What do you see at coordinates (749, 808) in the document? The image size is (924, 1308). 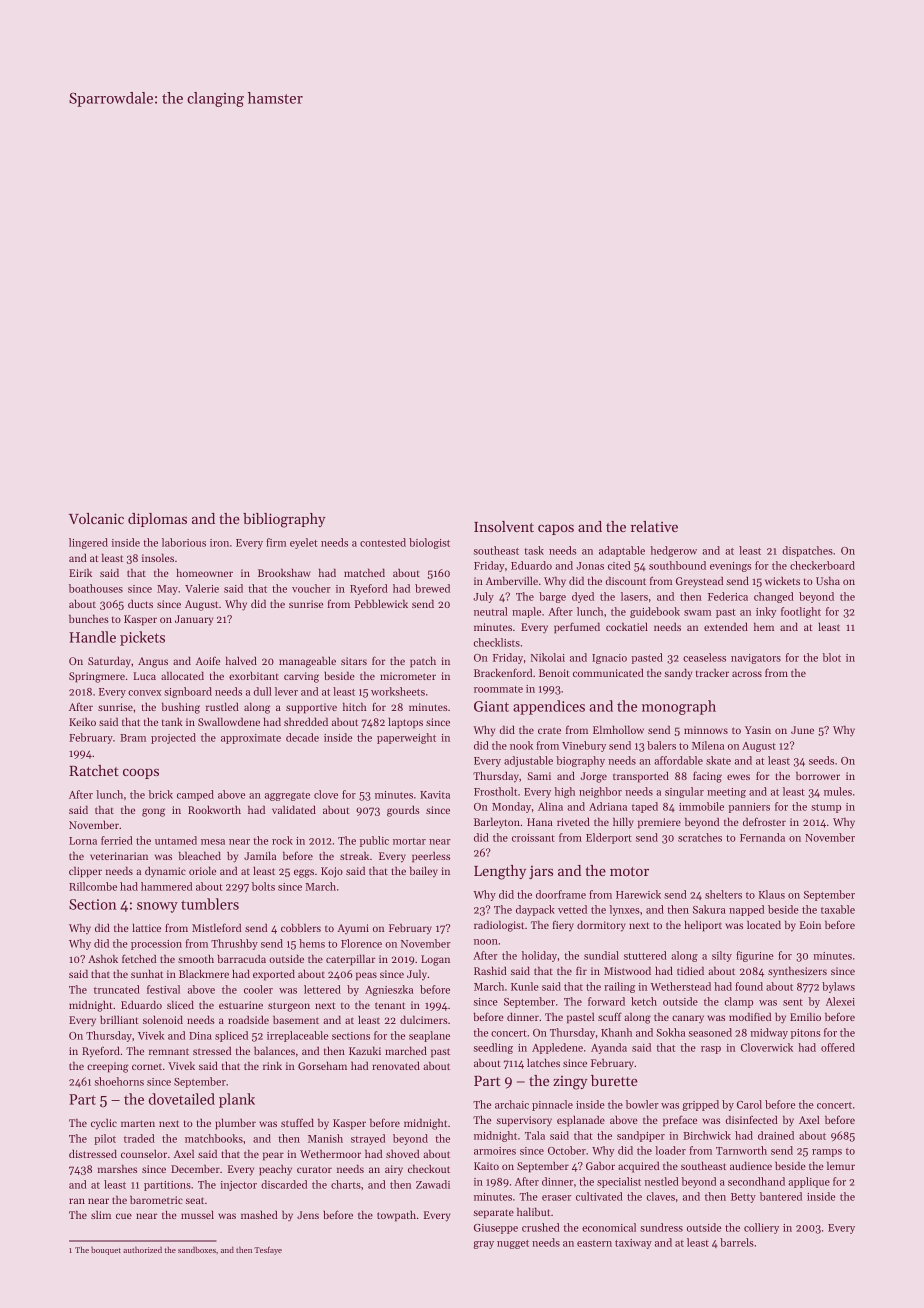 I see `panniers` at bounding box center [749, 808].
